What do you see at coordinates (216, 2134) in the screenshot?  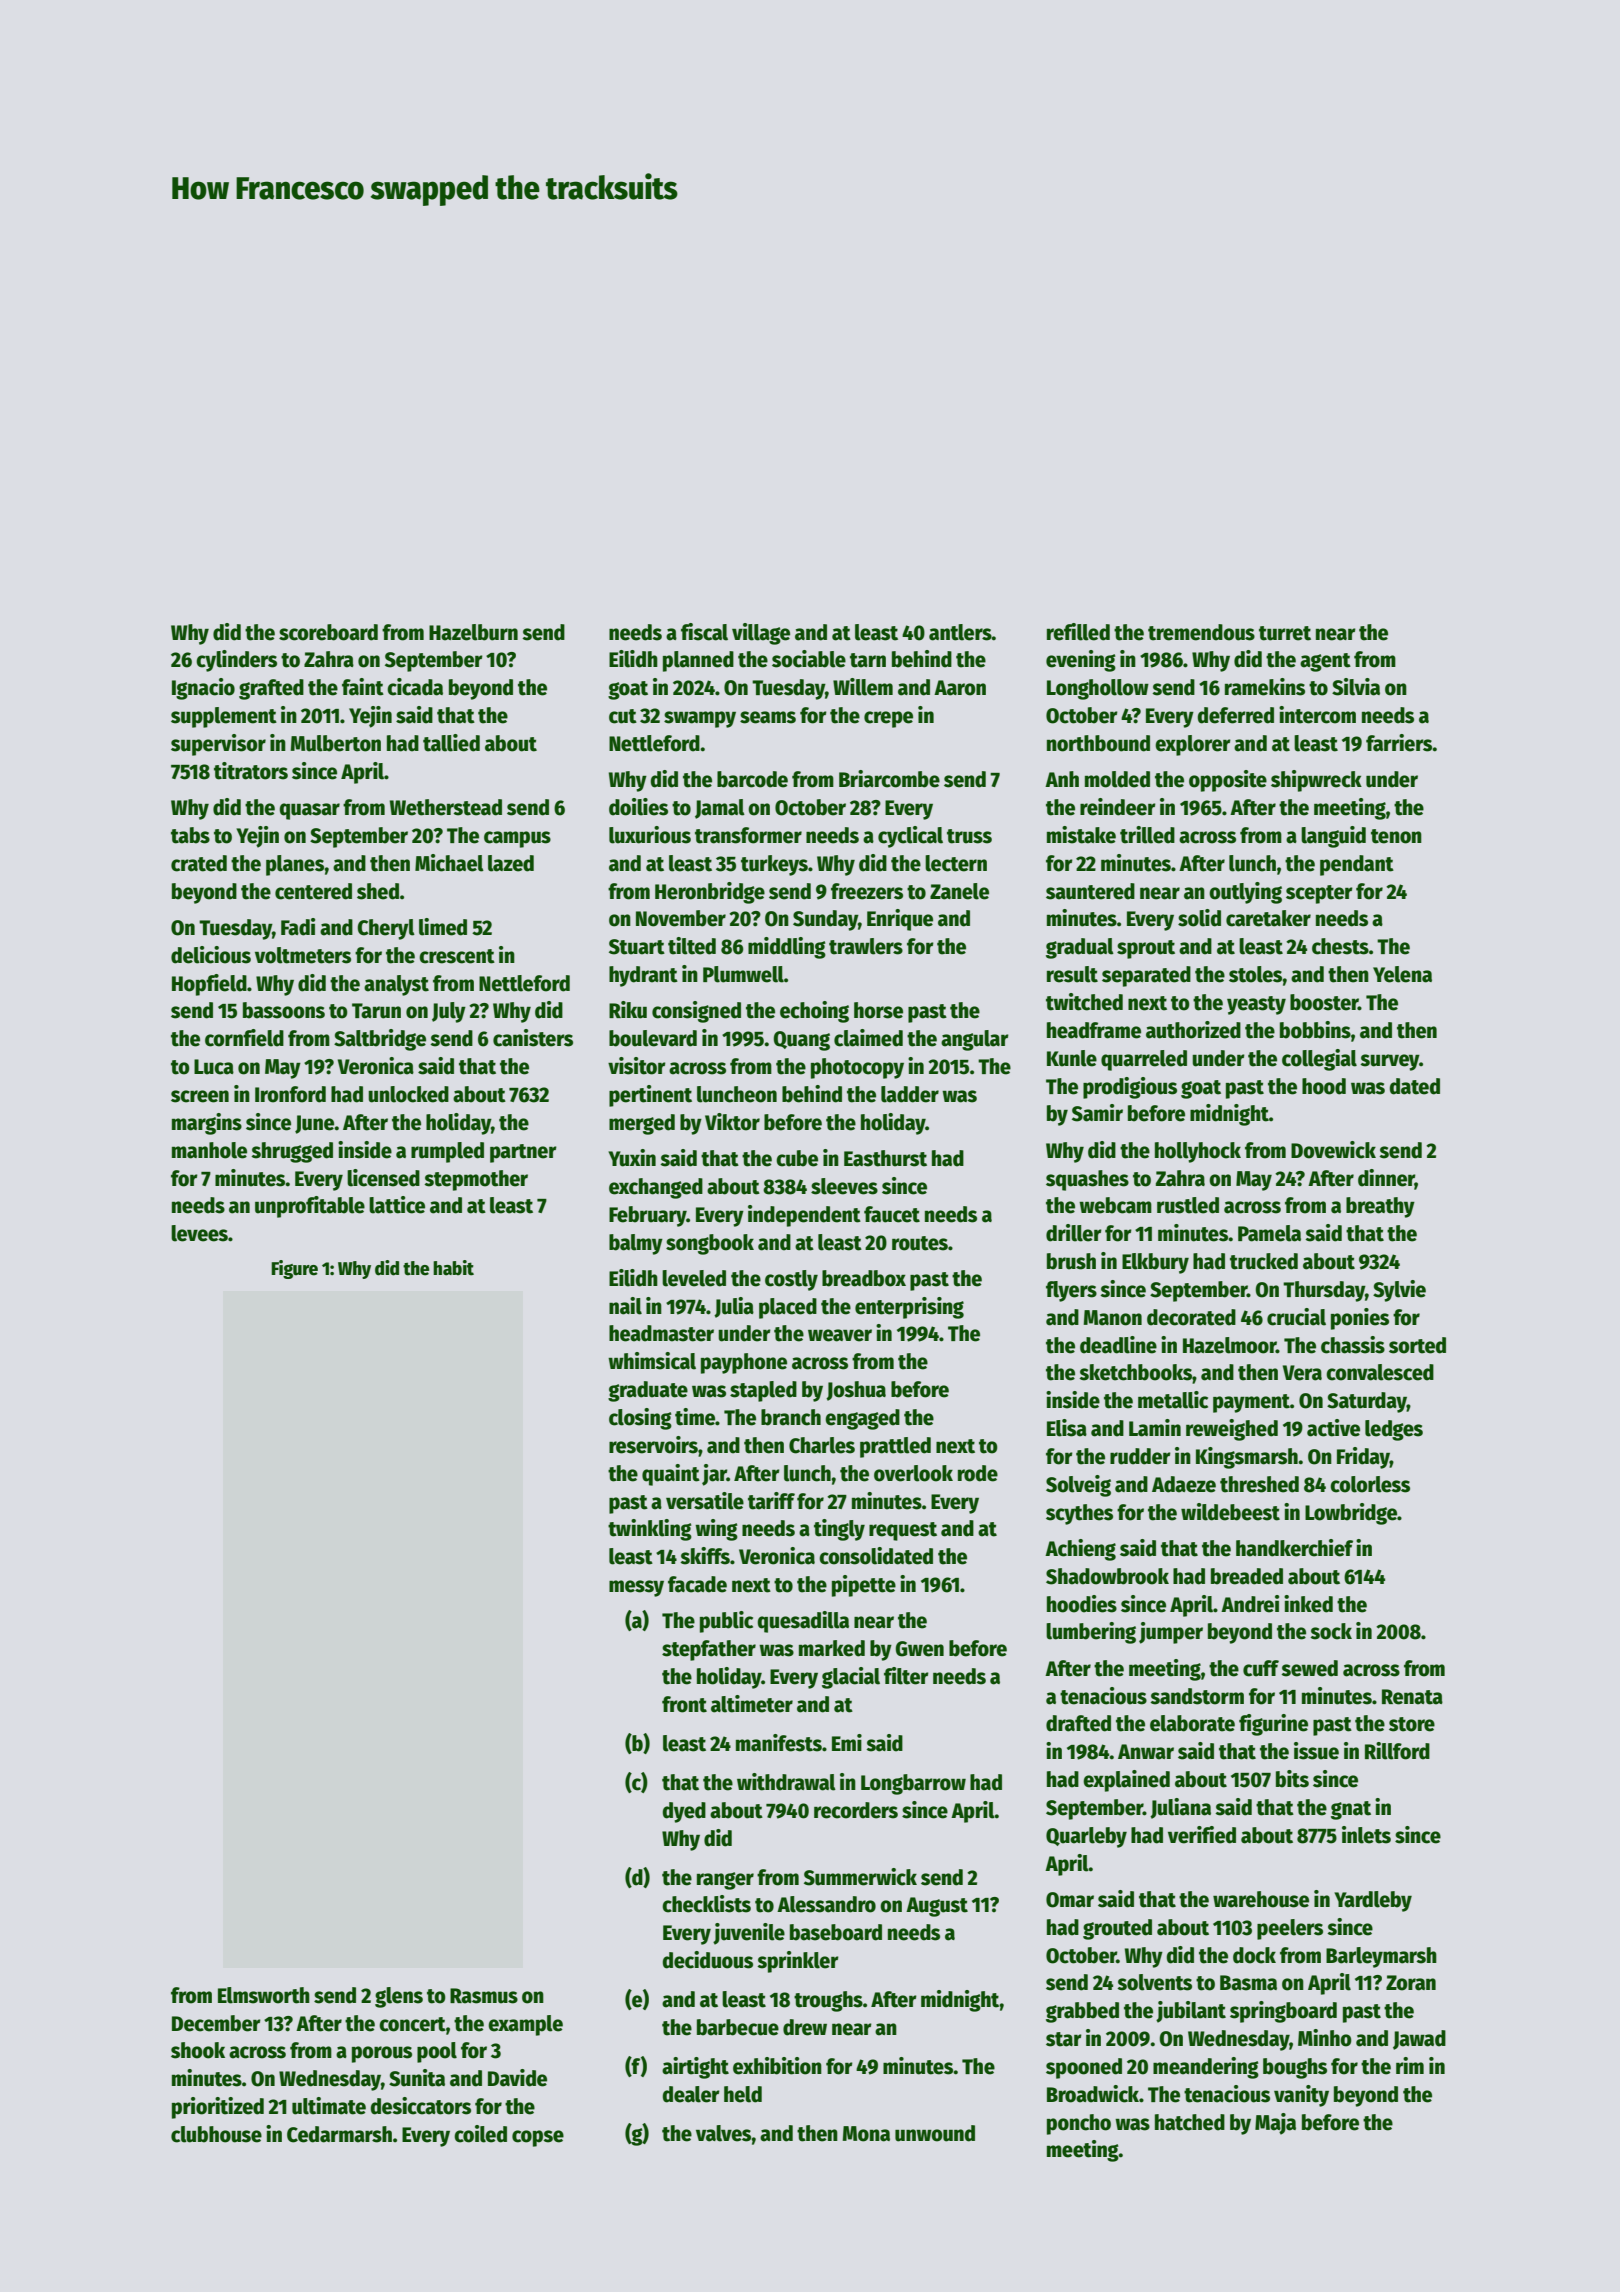 I see `clubhouse` at bounding box center [216, 2134].
